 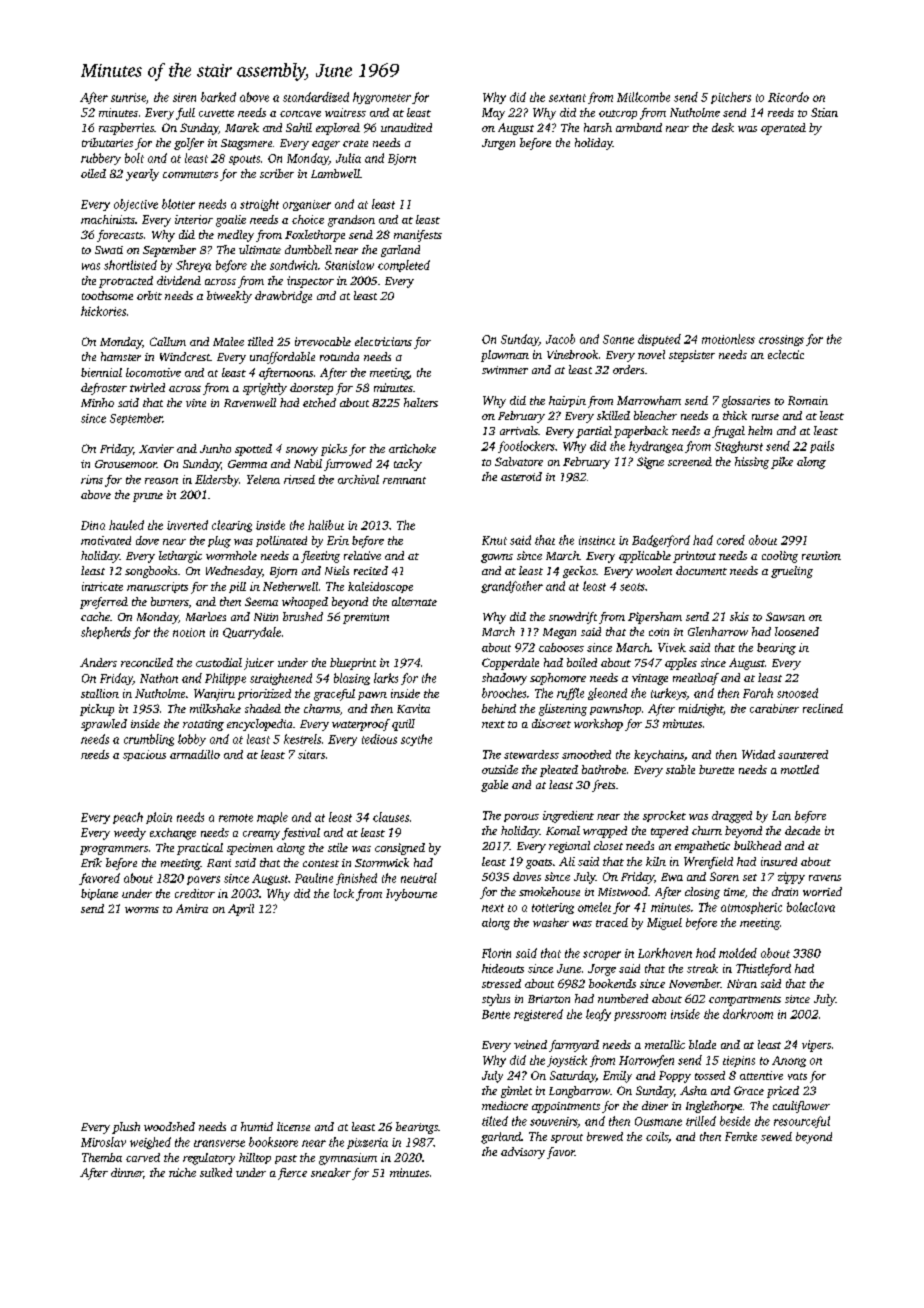 I want to click on partial, so click(x=594, y=432).
